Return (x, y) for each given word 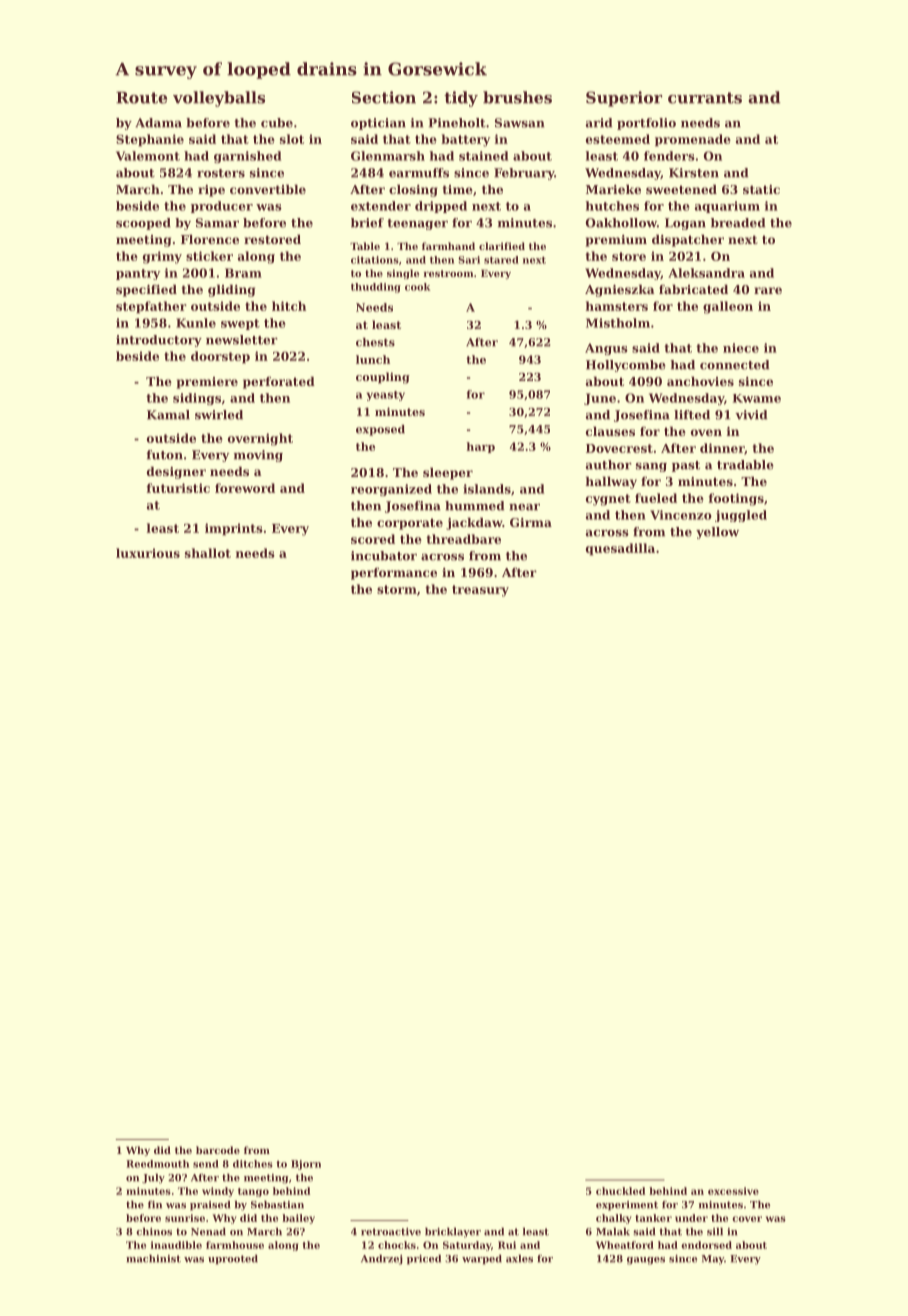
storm (397, 589)
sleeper (448, 473)
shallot (208, 553)
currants (705, 98)
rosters (221, 173)
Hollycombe (626, 366)
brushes (517, 97)
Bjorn (306, 1165)
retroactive (391, 1232)
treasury (480, 591)
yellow (717, 533)
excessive (733, 1191)
